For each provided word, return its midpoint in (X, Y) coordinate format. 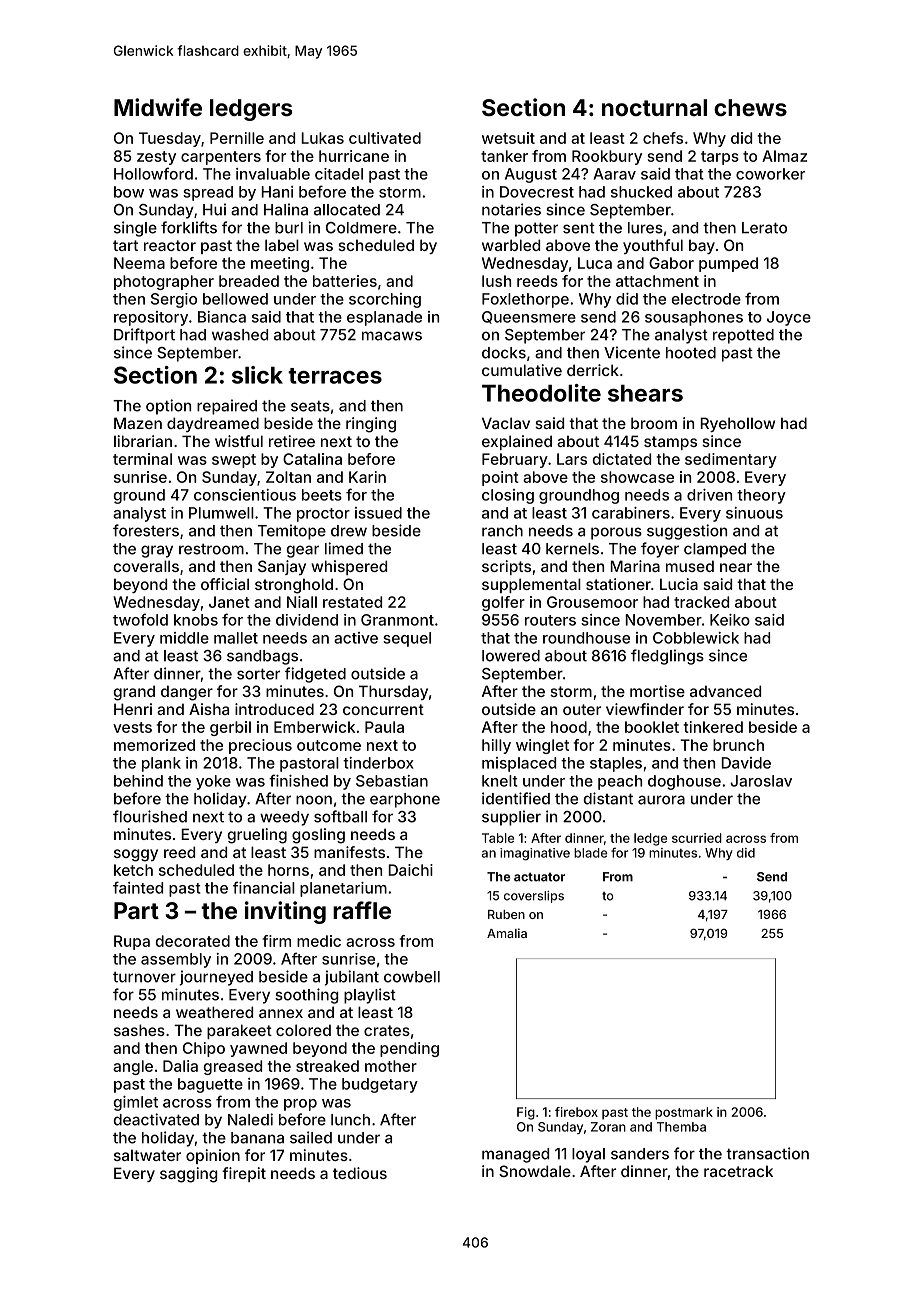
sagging (189, 1175)
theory (761, 496)
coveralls (146, 566)
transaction (767, 1153)
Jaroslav (761, 781)
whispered (349, 567)
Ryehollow (737, 424)
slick (257, 375)
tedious (360, 1173)
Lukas (322, 138)
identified (516, 798)
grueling (257, 836)
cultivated (385, 138)
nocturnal (654, 107)
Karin (367, 477)
